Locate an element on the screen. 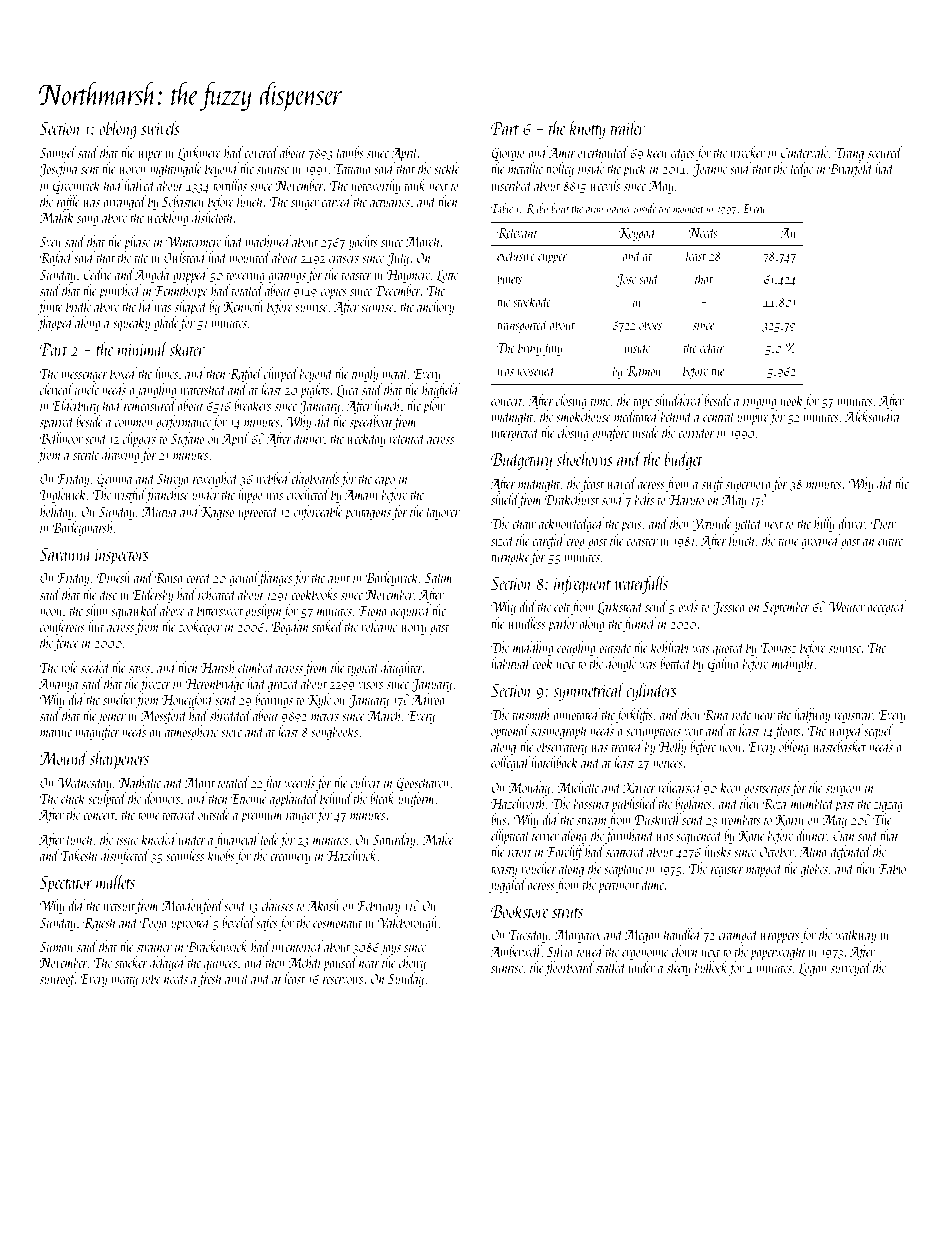 This screenshot has height=1233, width=952. inspectors is located at coordinates (122, 557).
